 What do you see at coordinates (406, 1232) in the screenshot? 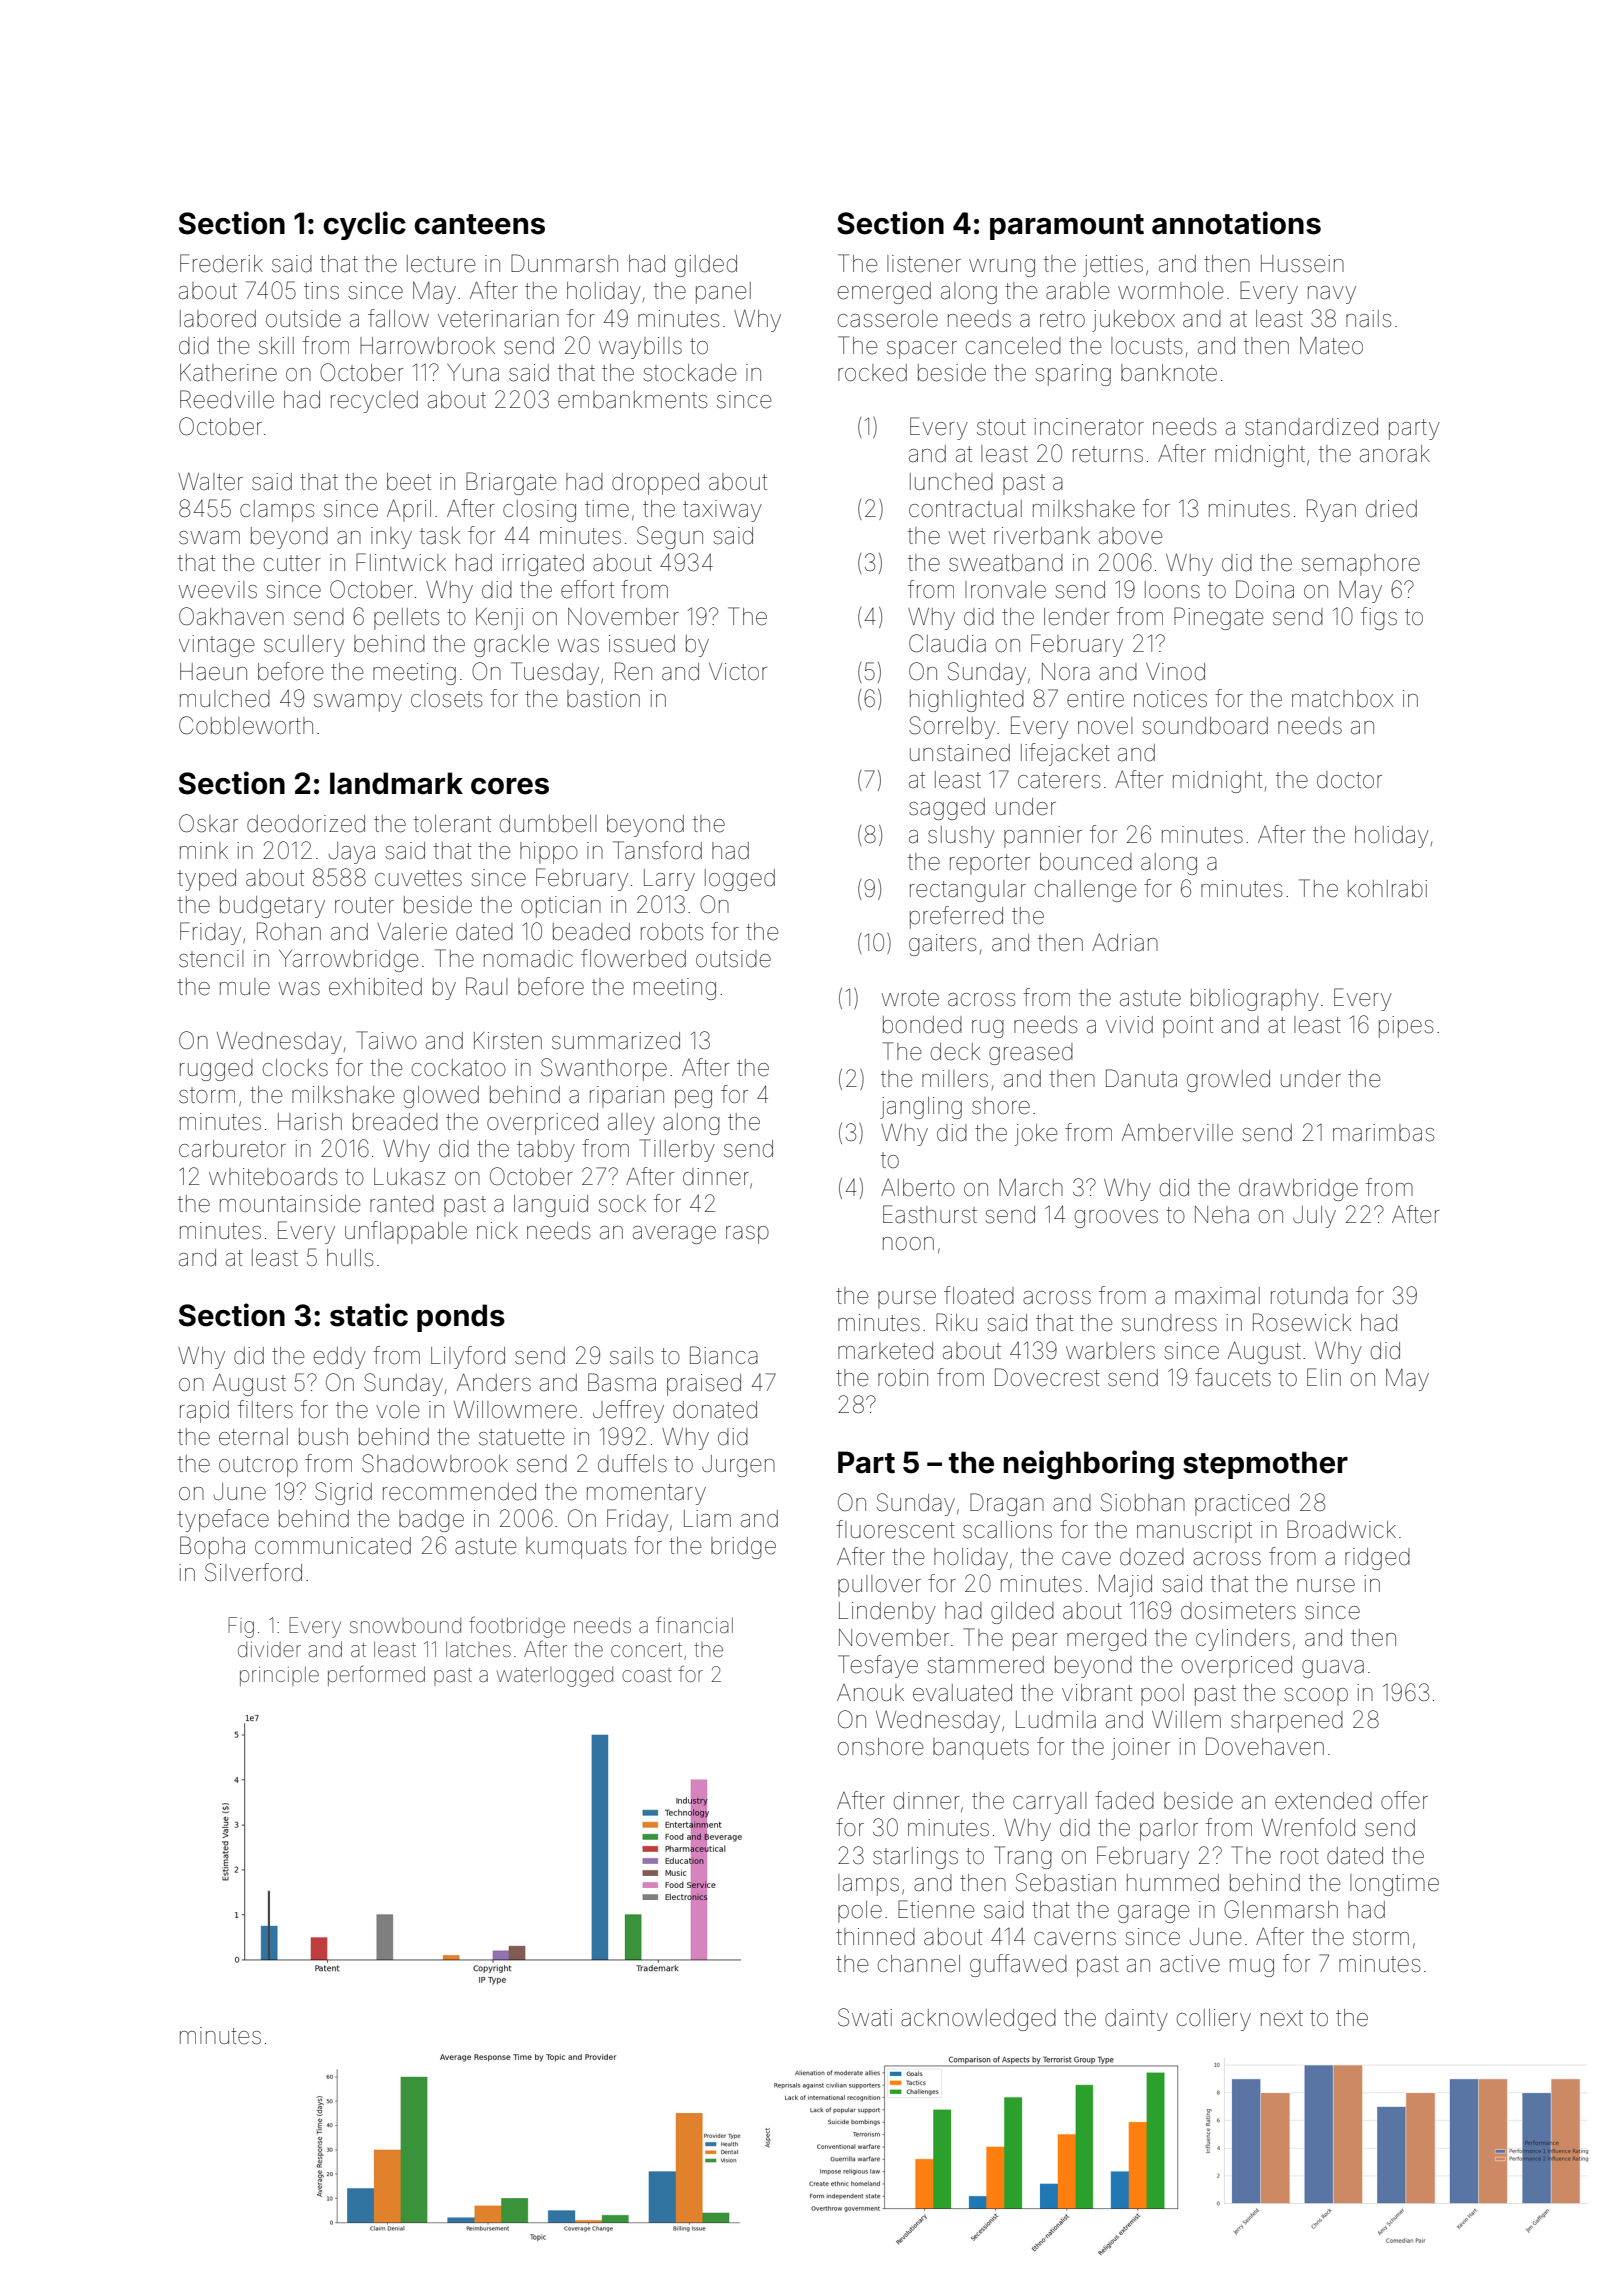
I see `unflappable` at bounding box center [406, 1232].
